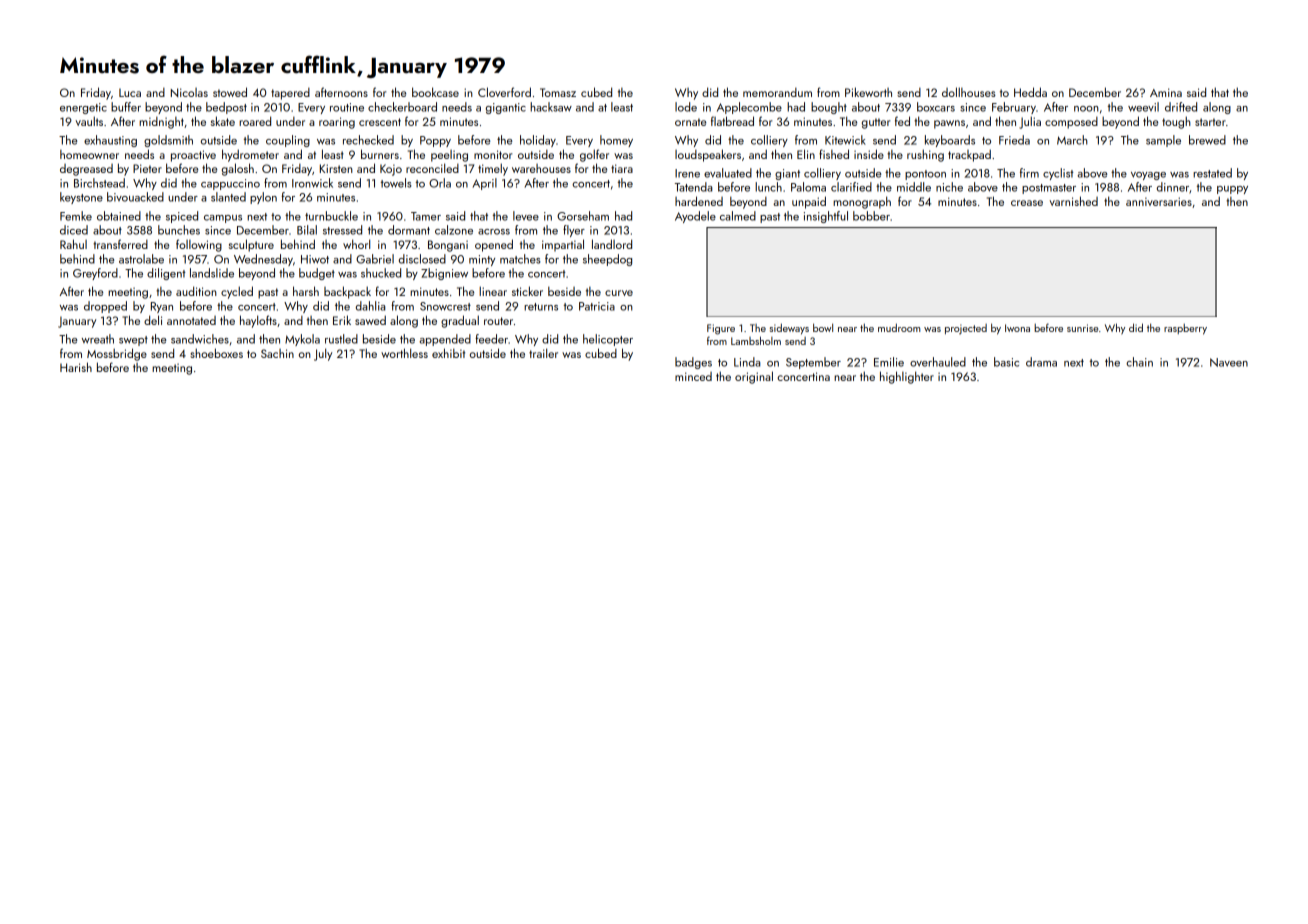 The height and width of the image is (924, 1308). Describe the element at coordinates (871, 216) in the image. I see `bobber` at that location.
